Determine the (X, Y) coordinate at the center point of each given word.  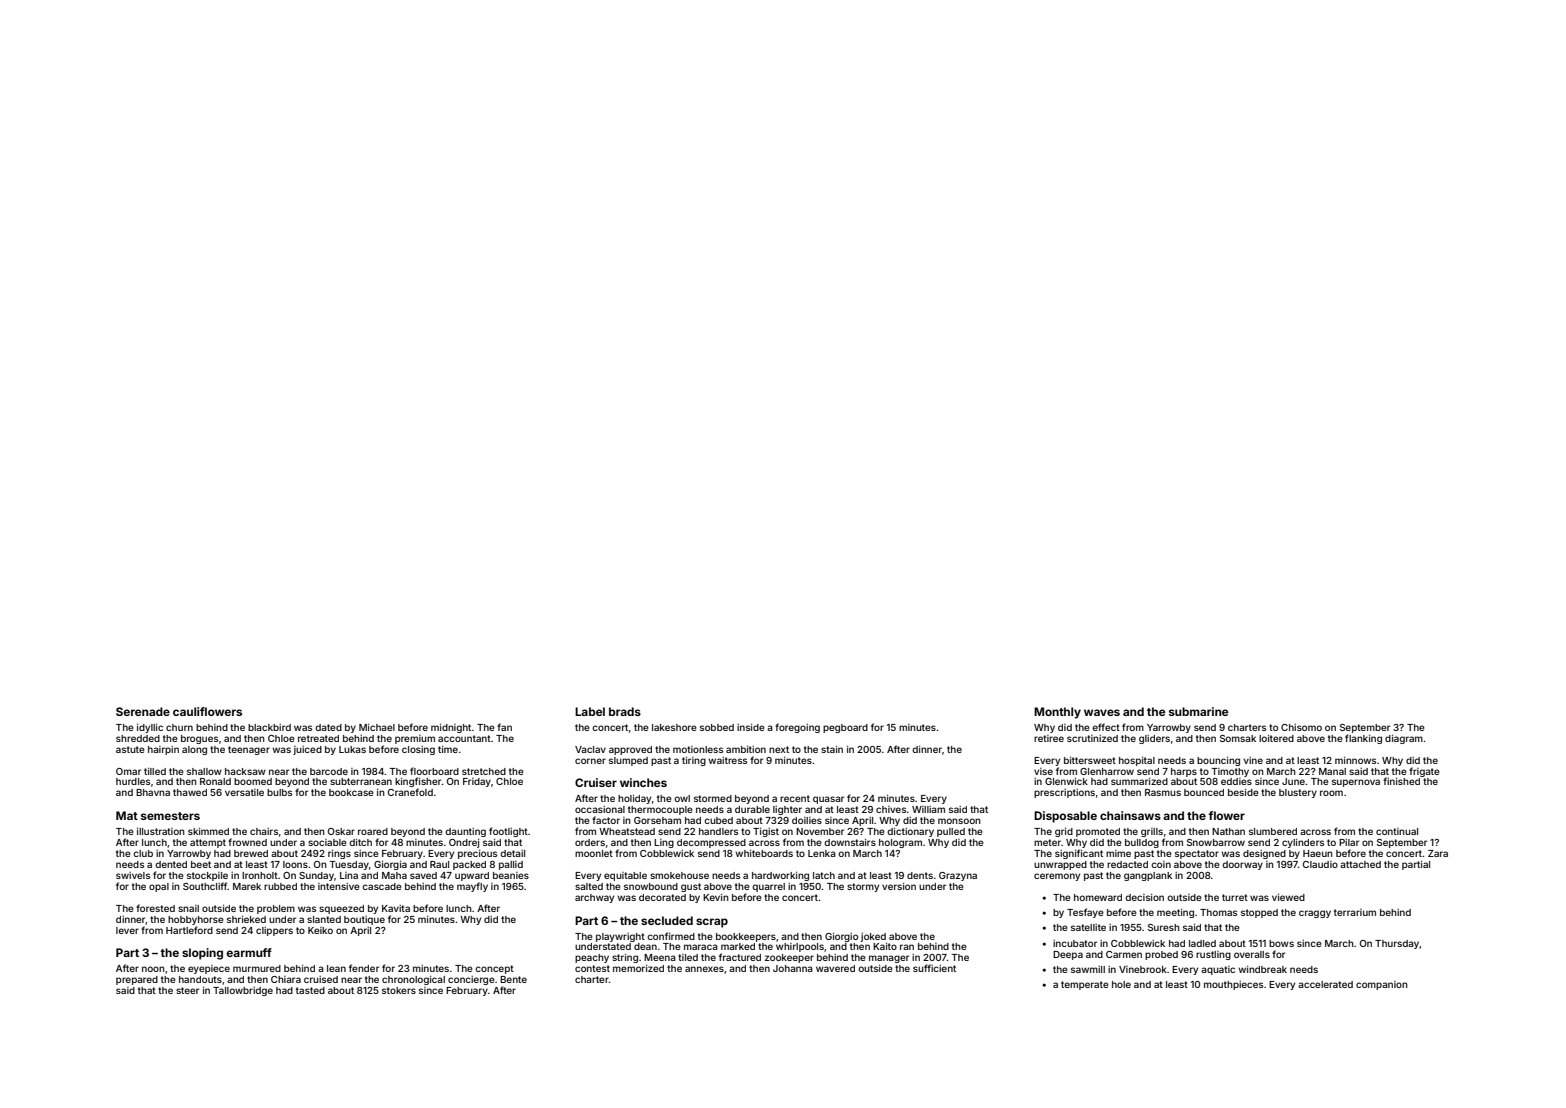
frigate (1424, 772)
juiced (307, 750)
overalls (1252, 954)
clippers (274, 931)
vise (1043, 771)
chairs (264, 831)
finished (1401, 781)
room (1331, 793)
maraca (701, 947)
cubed (718, 820)
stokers (399, 990)
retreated (318, 738)
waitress (727, 760)
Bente (513, 979)
